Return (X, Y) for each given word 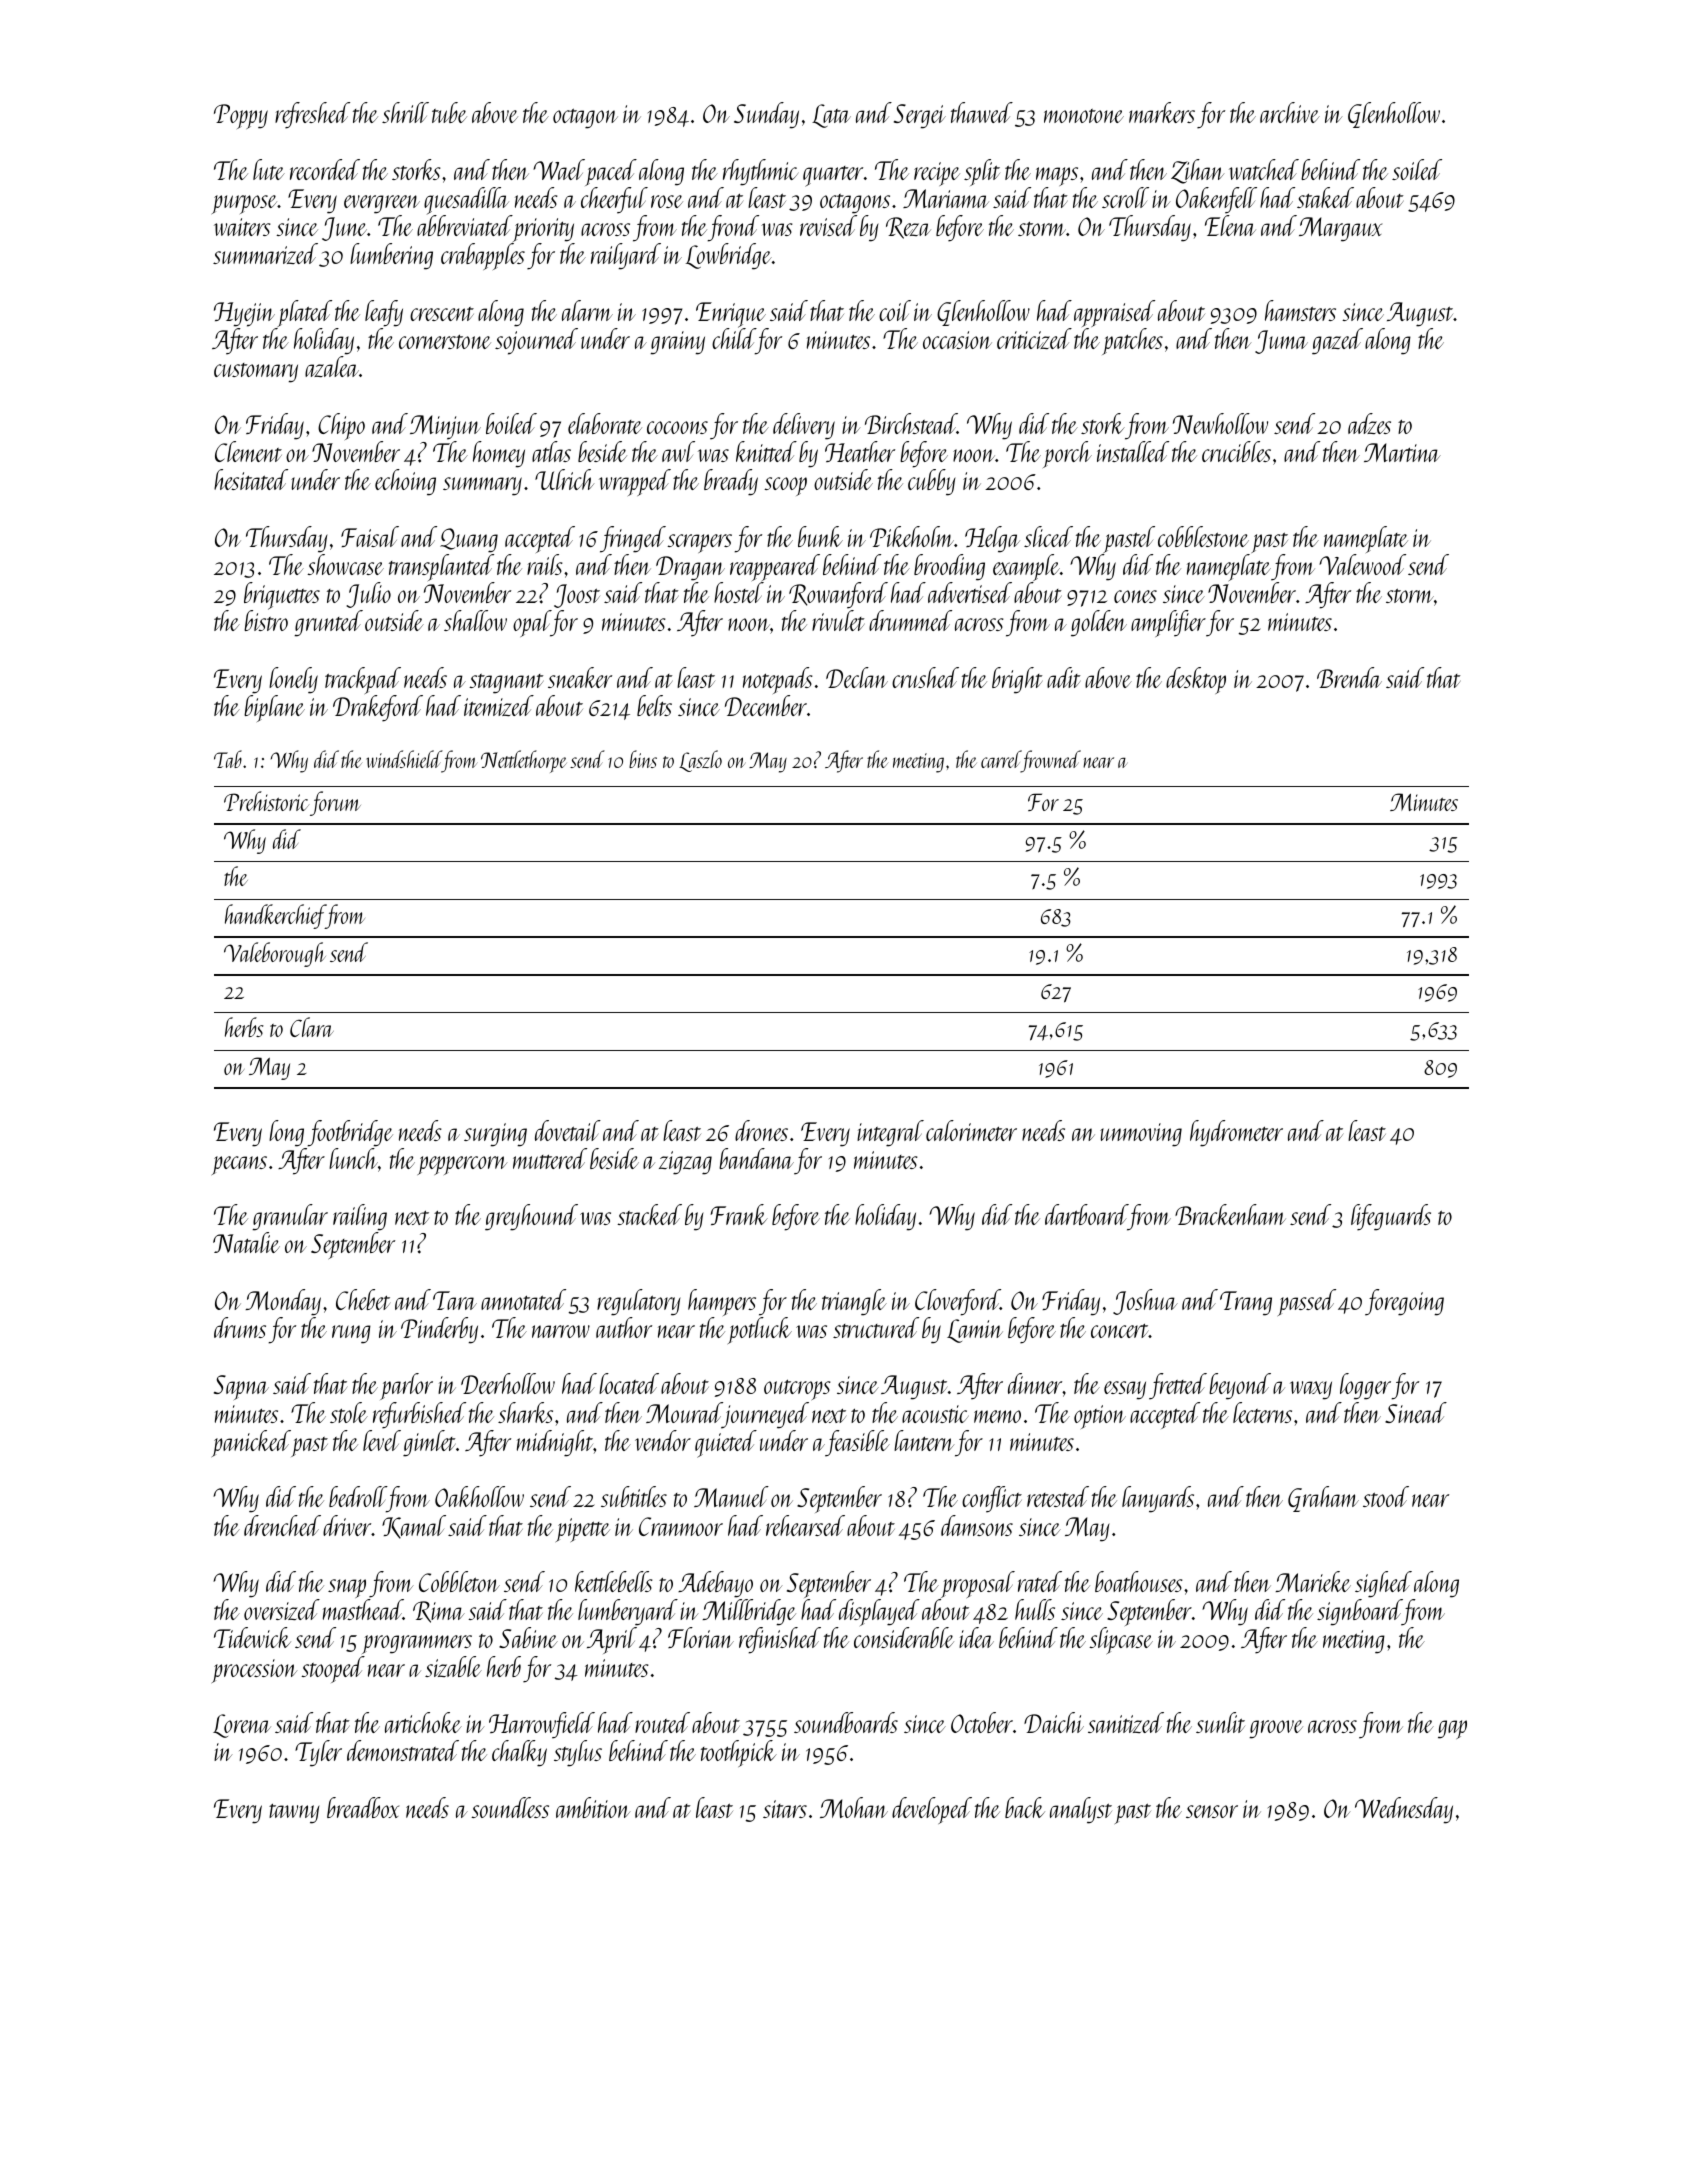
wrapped (635, 482)
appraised (1114, 313)
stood (1386, 1496)
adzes (1369, 423)
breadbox (363, 1807)
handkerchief (275, 916)
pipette (583, 1530)
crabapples (483, 257)
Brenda (1349, 677)
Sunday (766, 115)
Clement (248, 451)
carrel (1001, 759)
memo (997, 1416)
